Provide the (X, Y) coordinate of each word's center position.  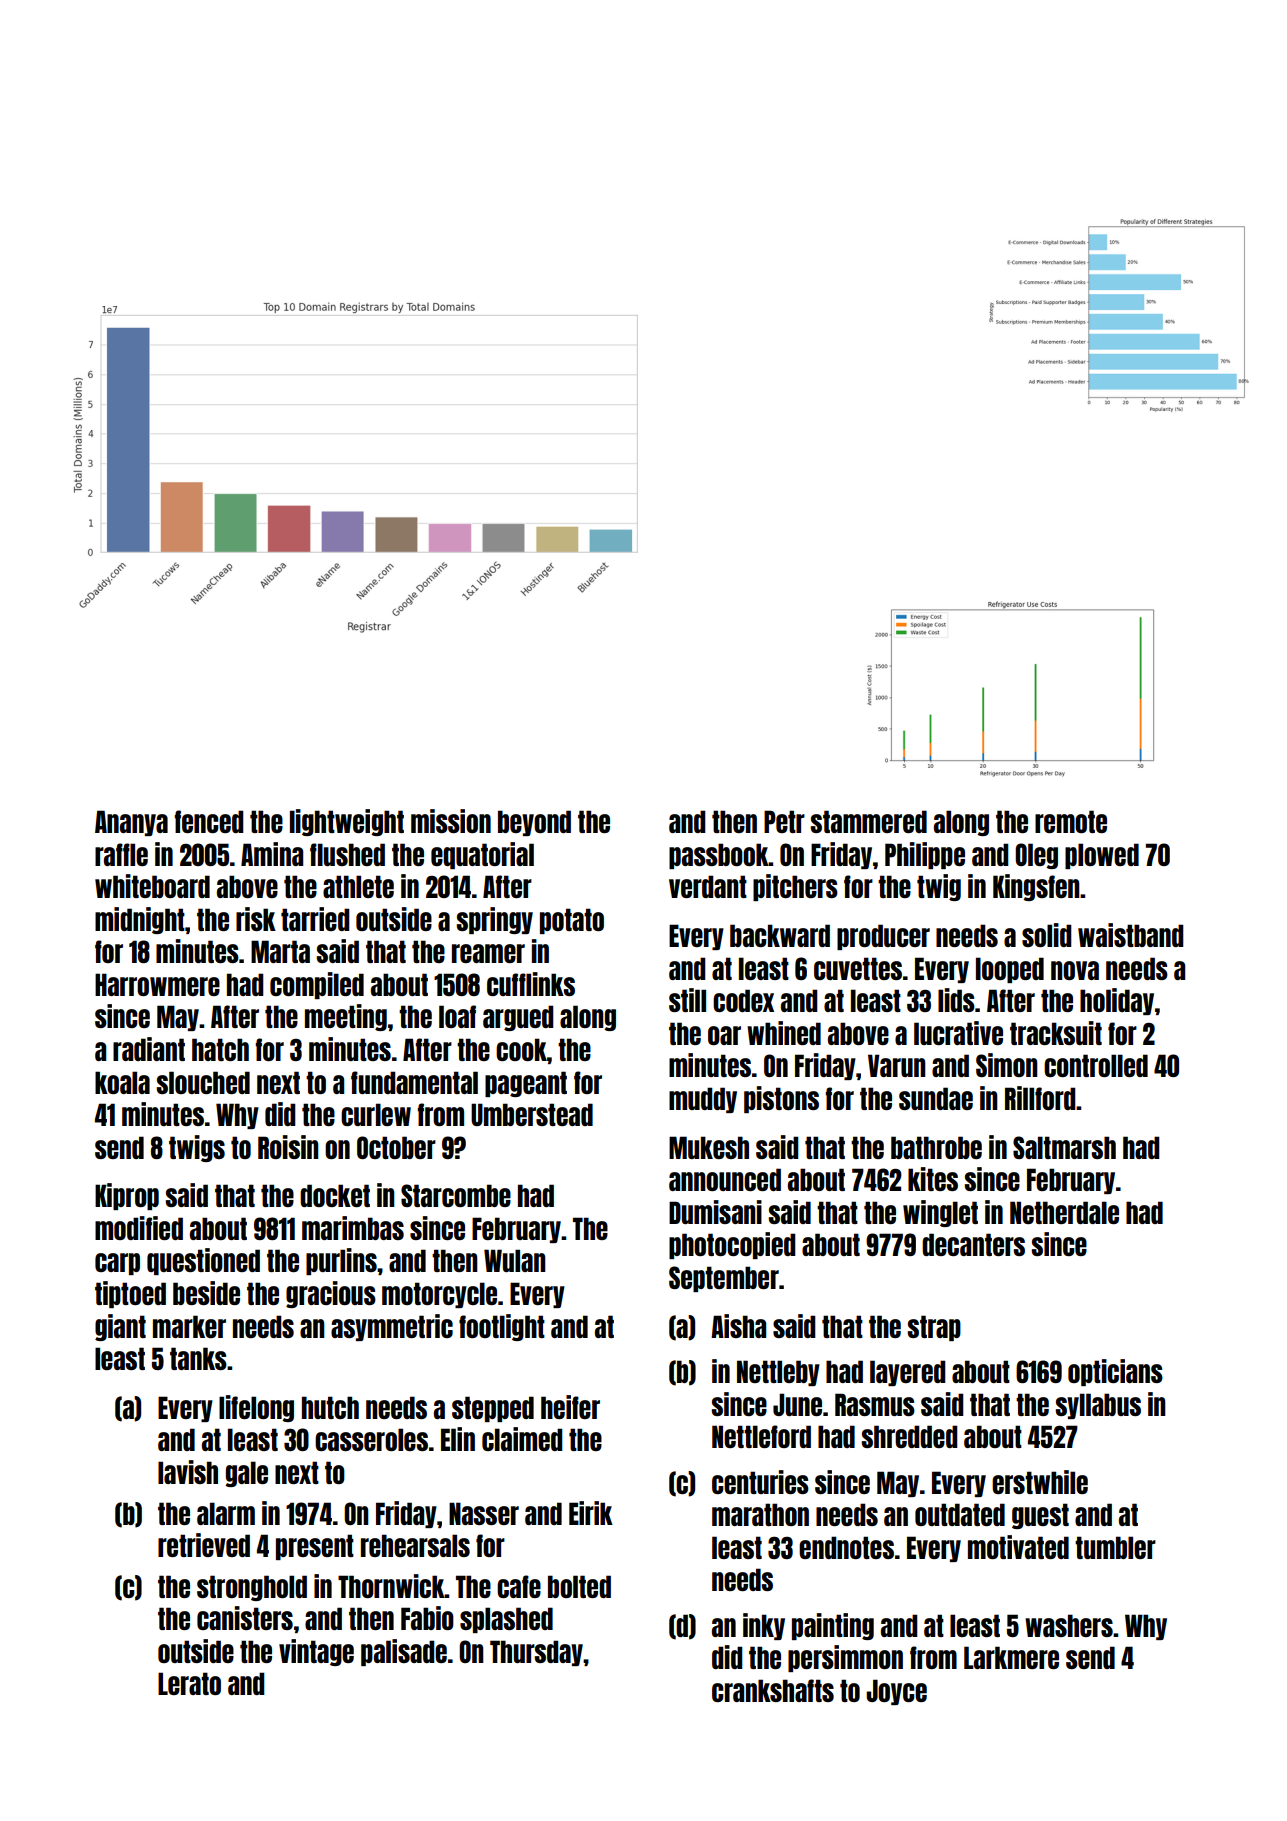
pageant (526, 1084)
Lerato (189, 1683)
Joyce (896, 1692)
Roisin (288, 1147)
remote (1071, 821)
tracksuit (1056, 1033)
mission (451, 821)
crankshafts (773, 1690)
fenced (209, 821)
